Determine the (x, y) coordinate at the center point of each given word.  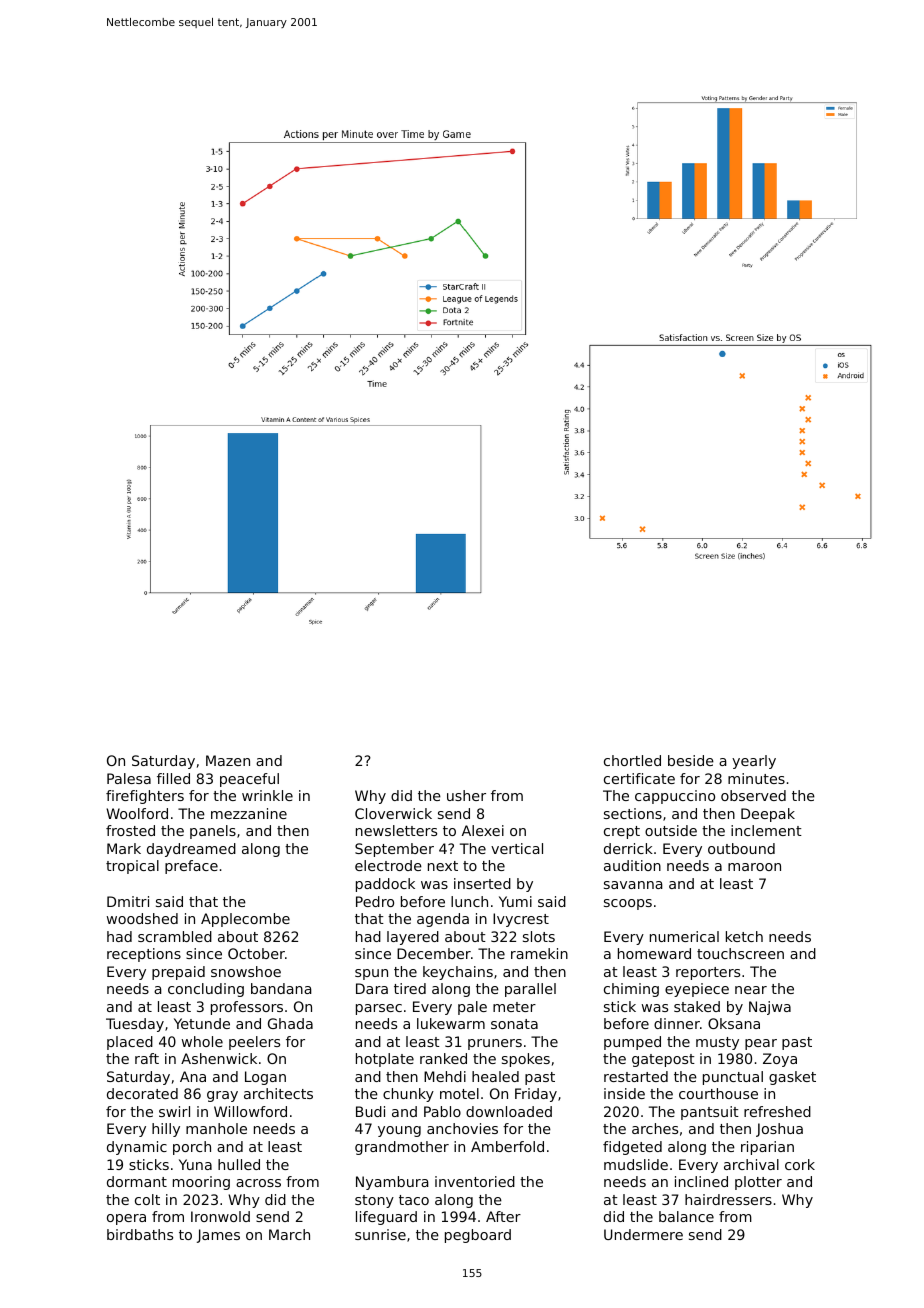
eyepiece (697, 990)
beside (691, 760)
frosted (130, 830)
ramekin (539, 953)
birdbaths (140, 1234)
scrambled (175, 936)
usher (466, 795)
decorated (142, 1093)
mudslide (636, 1164)
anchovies (462, 1128)
